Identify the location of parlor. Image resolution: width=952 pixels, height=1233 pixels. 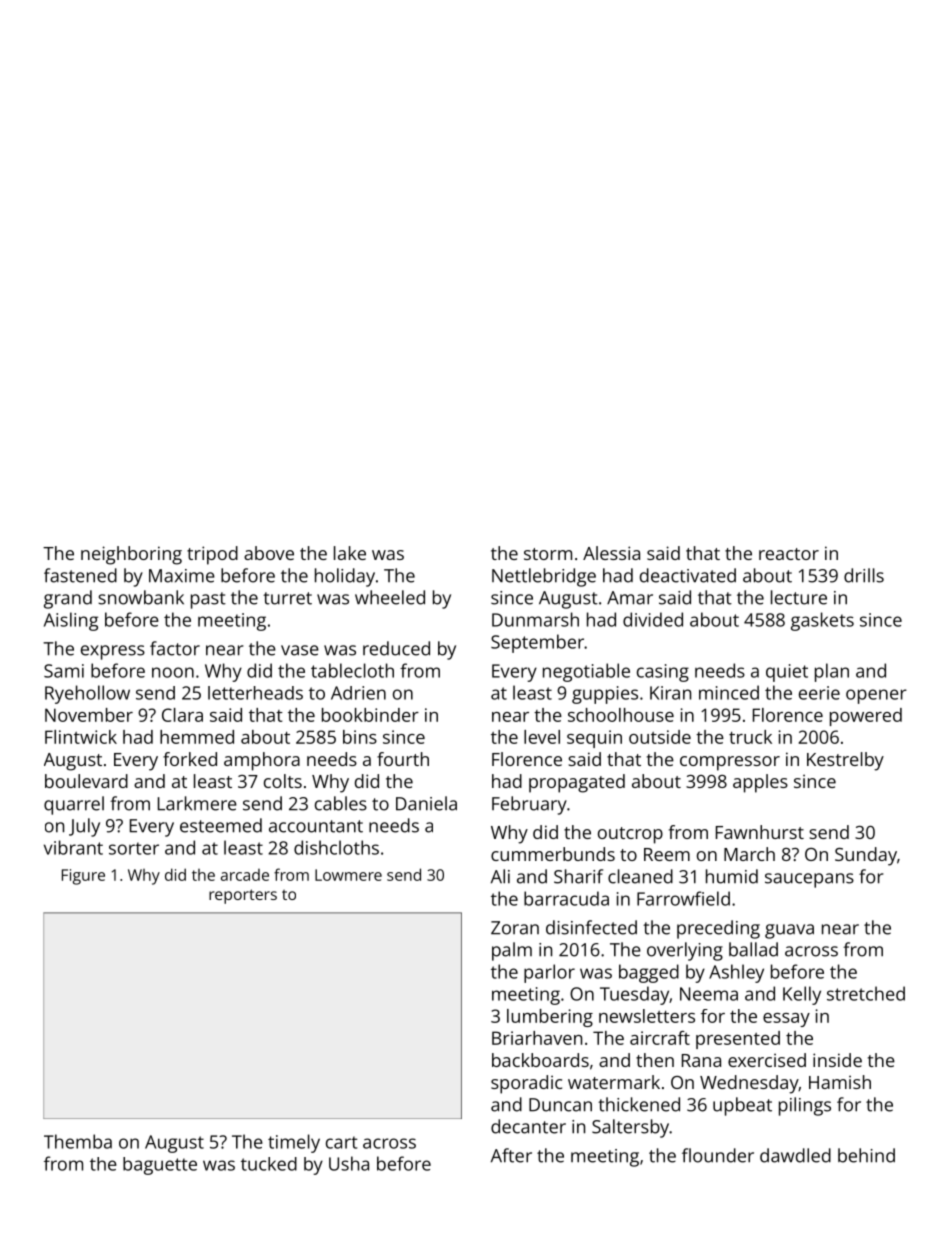
(549, 973).
